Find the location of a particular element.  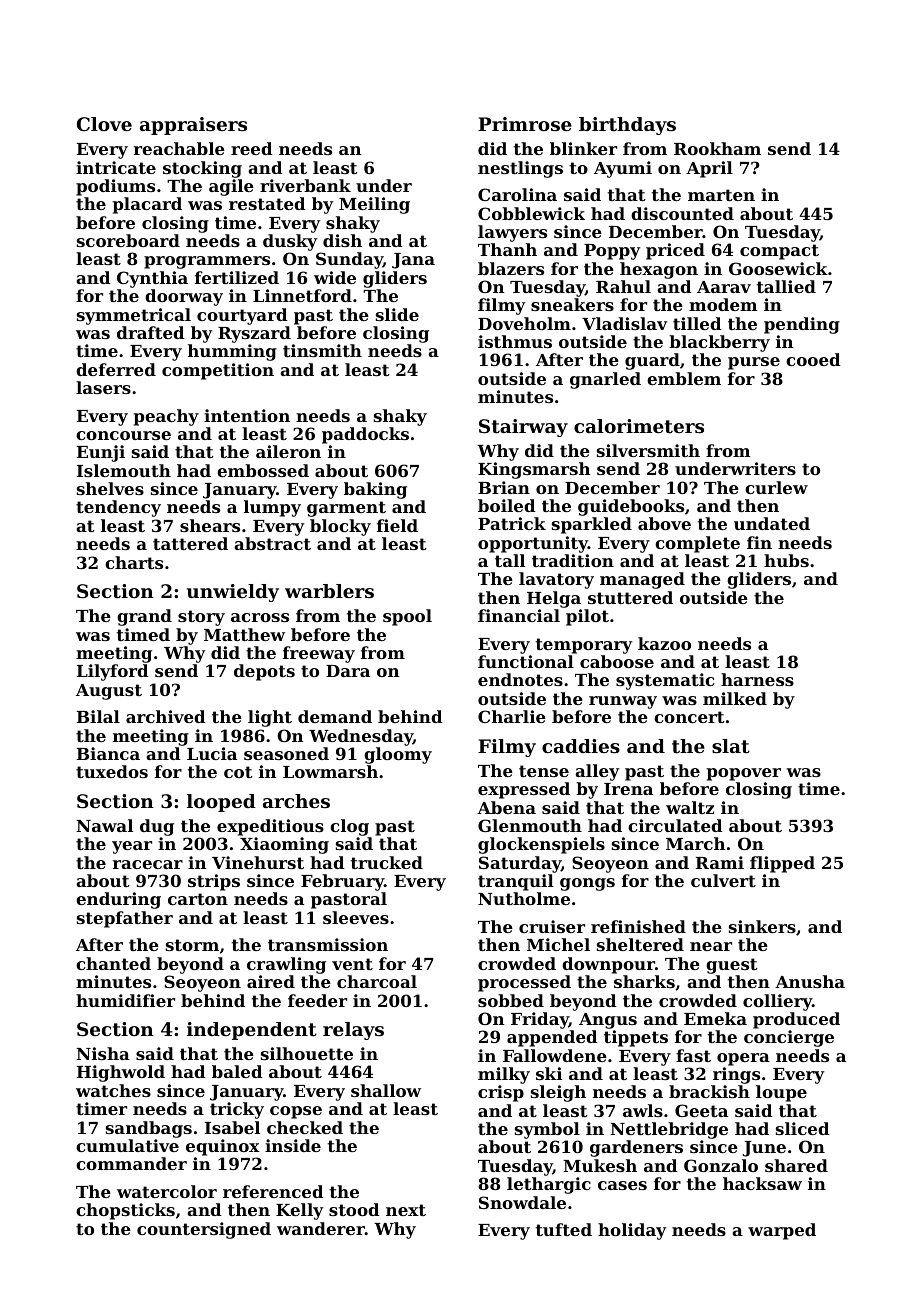

chopsticks is located at coordinates (125, 1211).
